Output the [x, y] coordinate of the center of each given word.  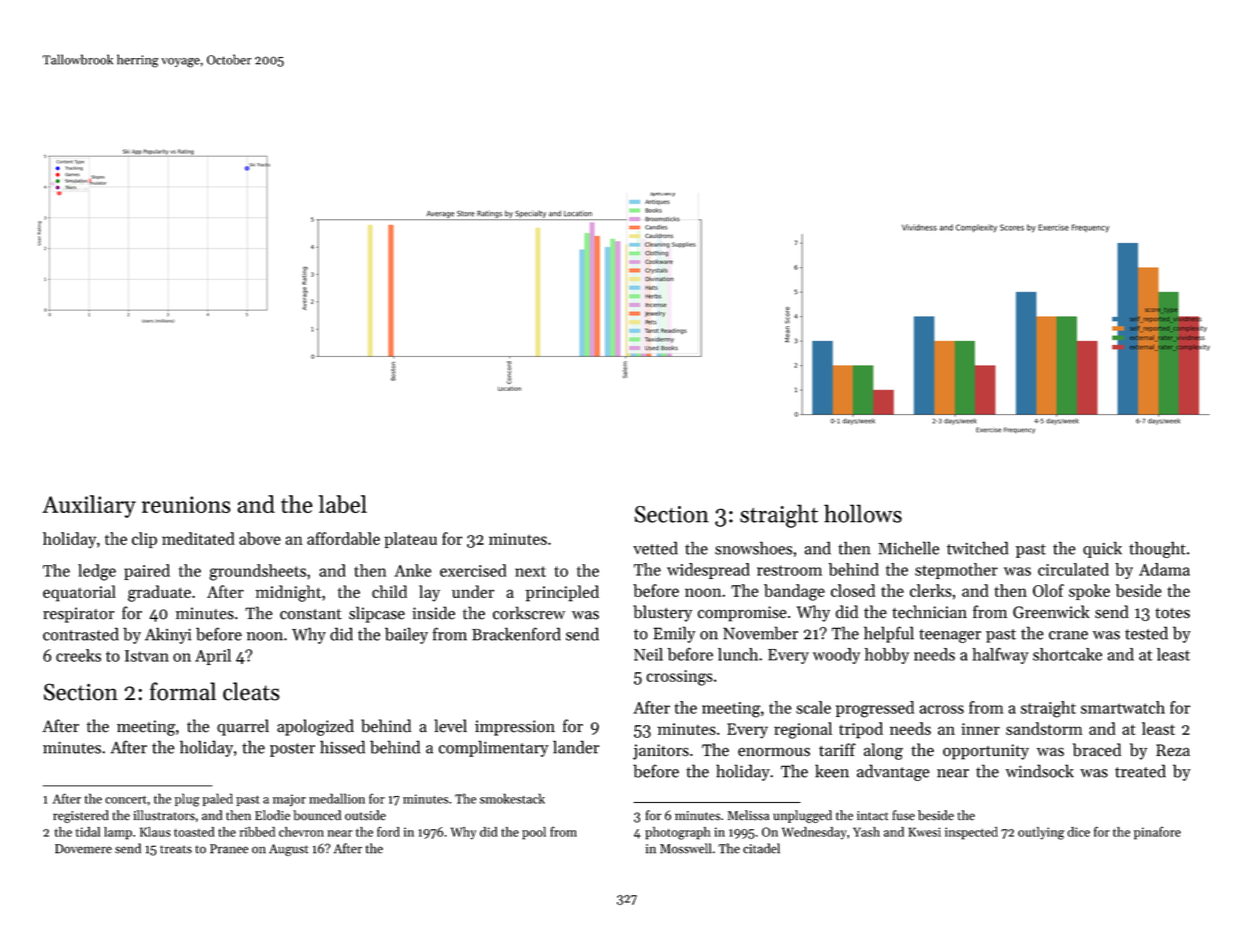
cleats [251, 691]
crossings [680, 678]
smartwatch [1123, 707]
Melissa [748, 815]
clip [144, 540]
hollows [863, 513]
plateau [410, 540]
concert [126, 800]
